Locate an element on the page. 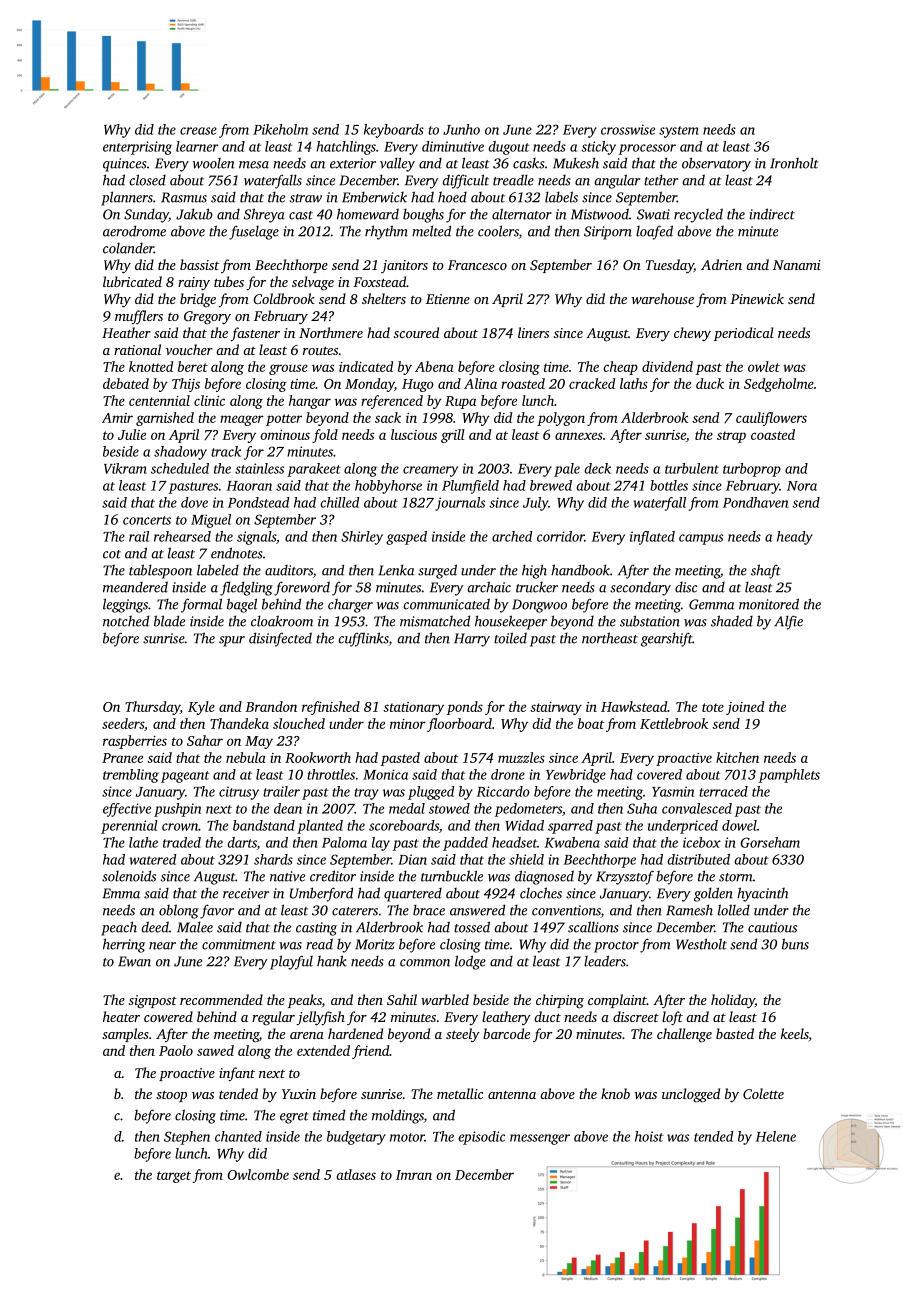 This image has width=924, height=1308. woolen is located at coordinates (214, 163).
